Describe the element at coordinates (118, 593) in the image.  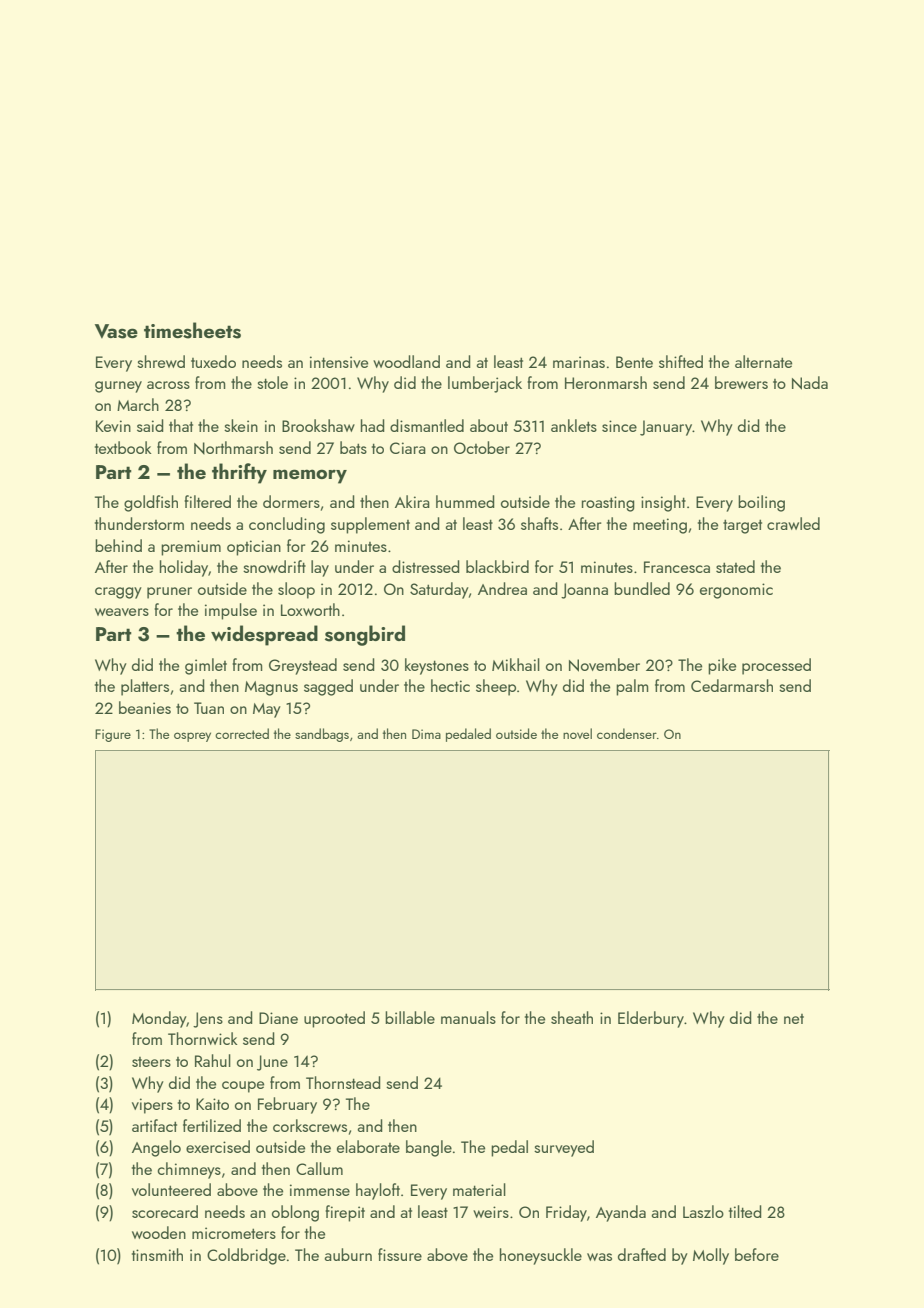
I see `craggy` at that location.
